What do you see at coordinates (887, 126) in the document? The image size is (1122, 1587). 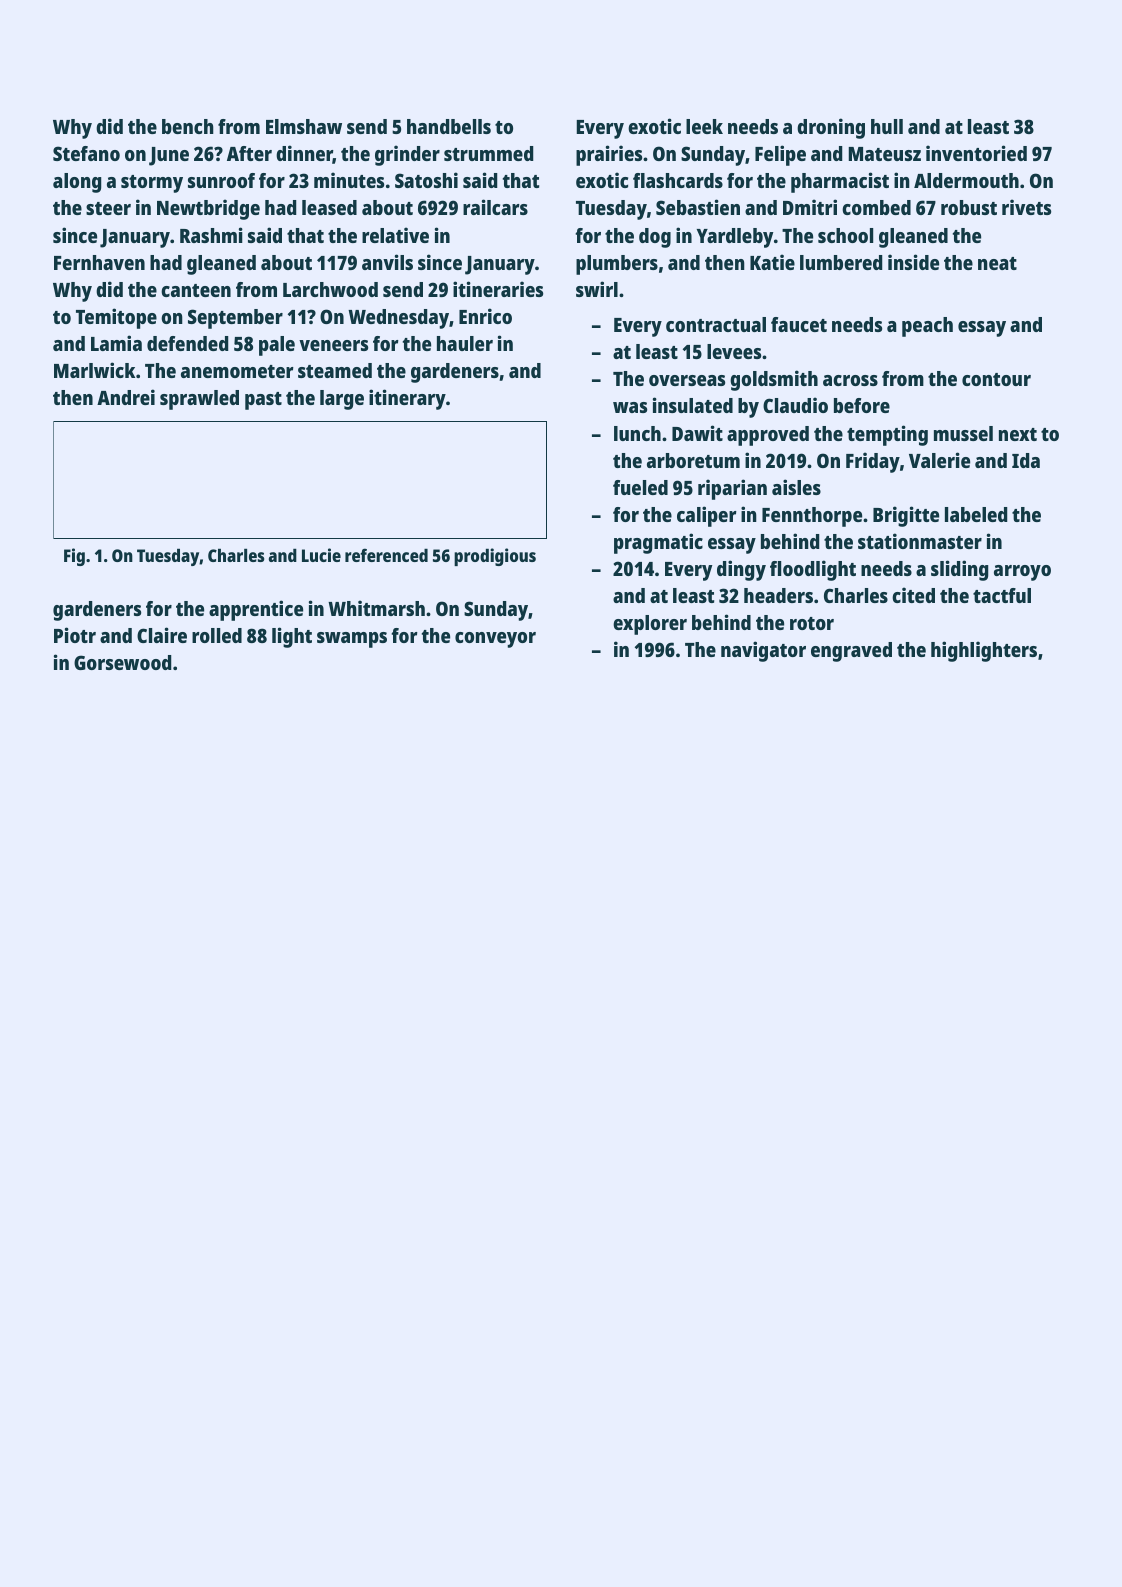 I see `hull` at bounding box center [887, 126].
